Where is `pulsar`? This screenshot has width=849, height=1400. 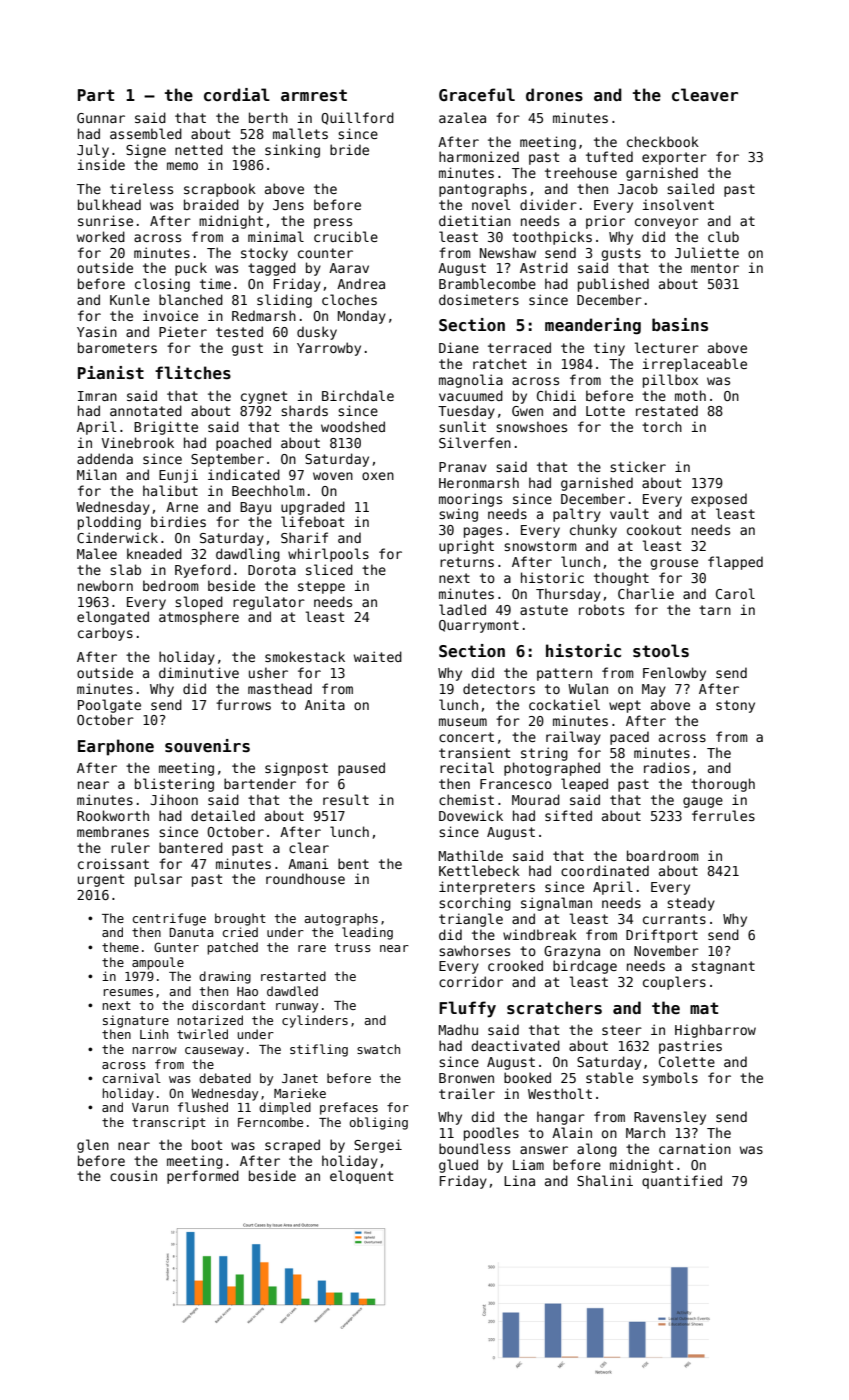 pulsar is located at coordinates (158, 880).
